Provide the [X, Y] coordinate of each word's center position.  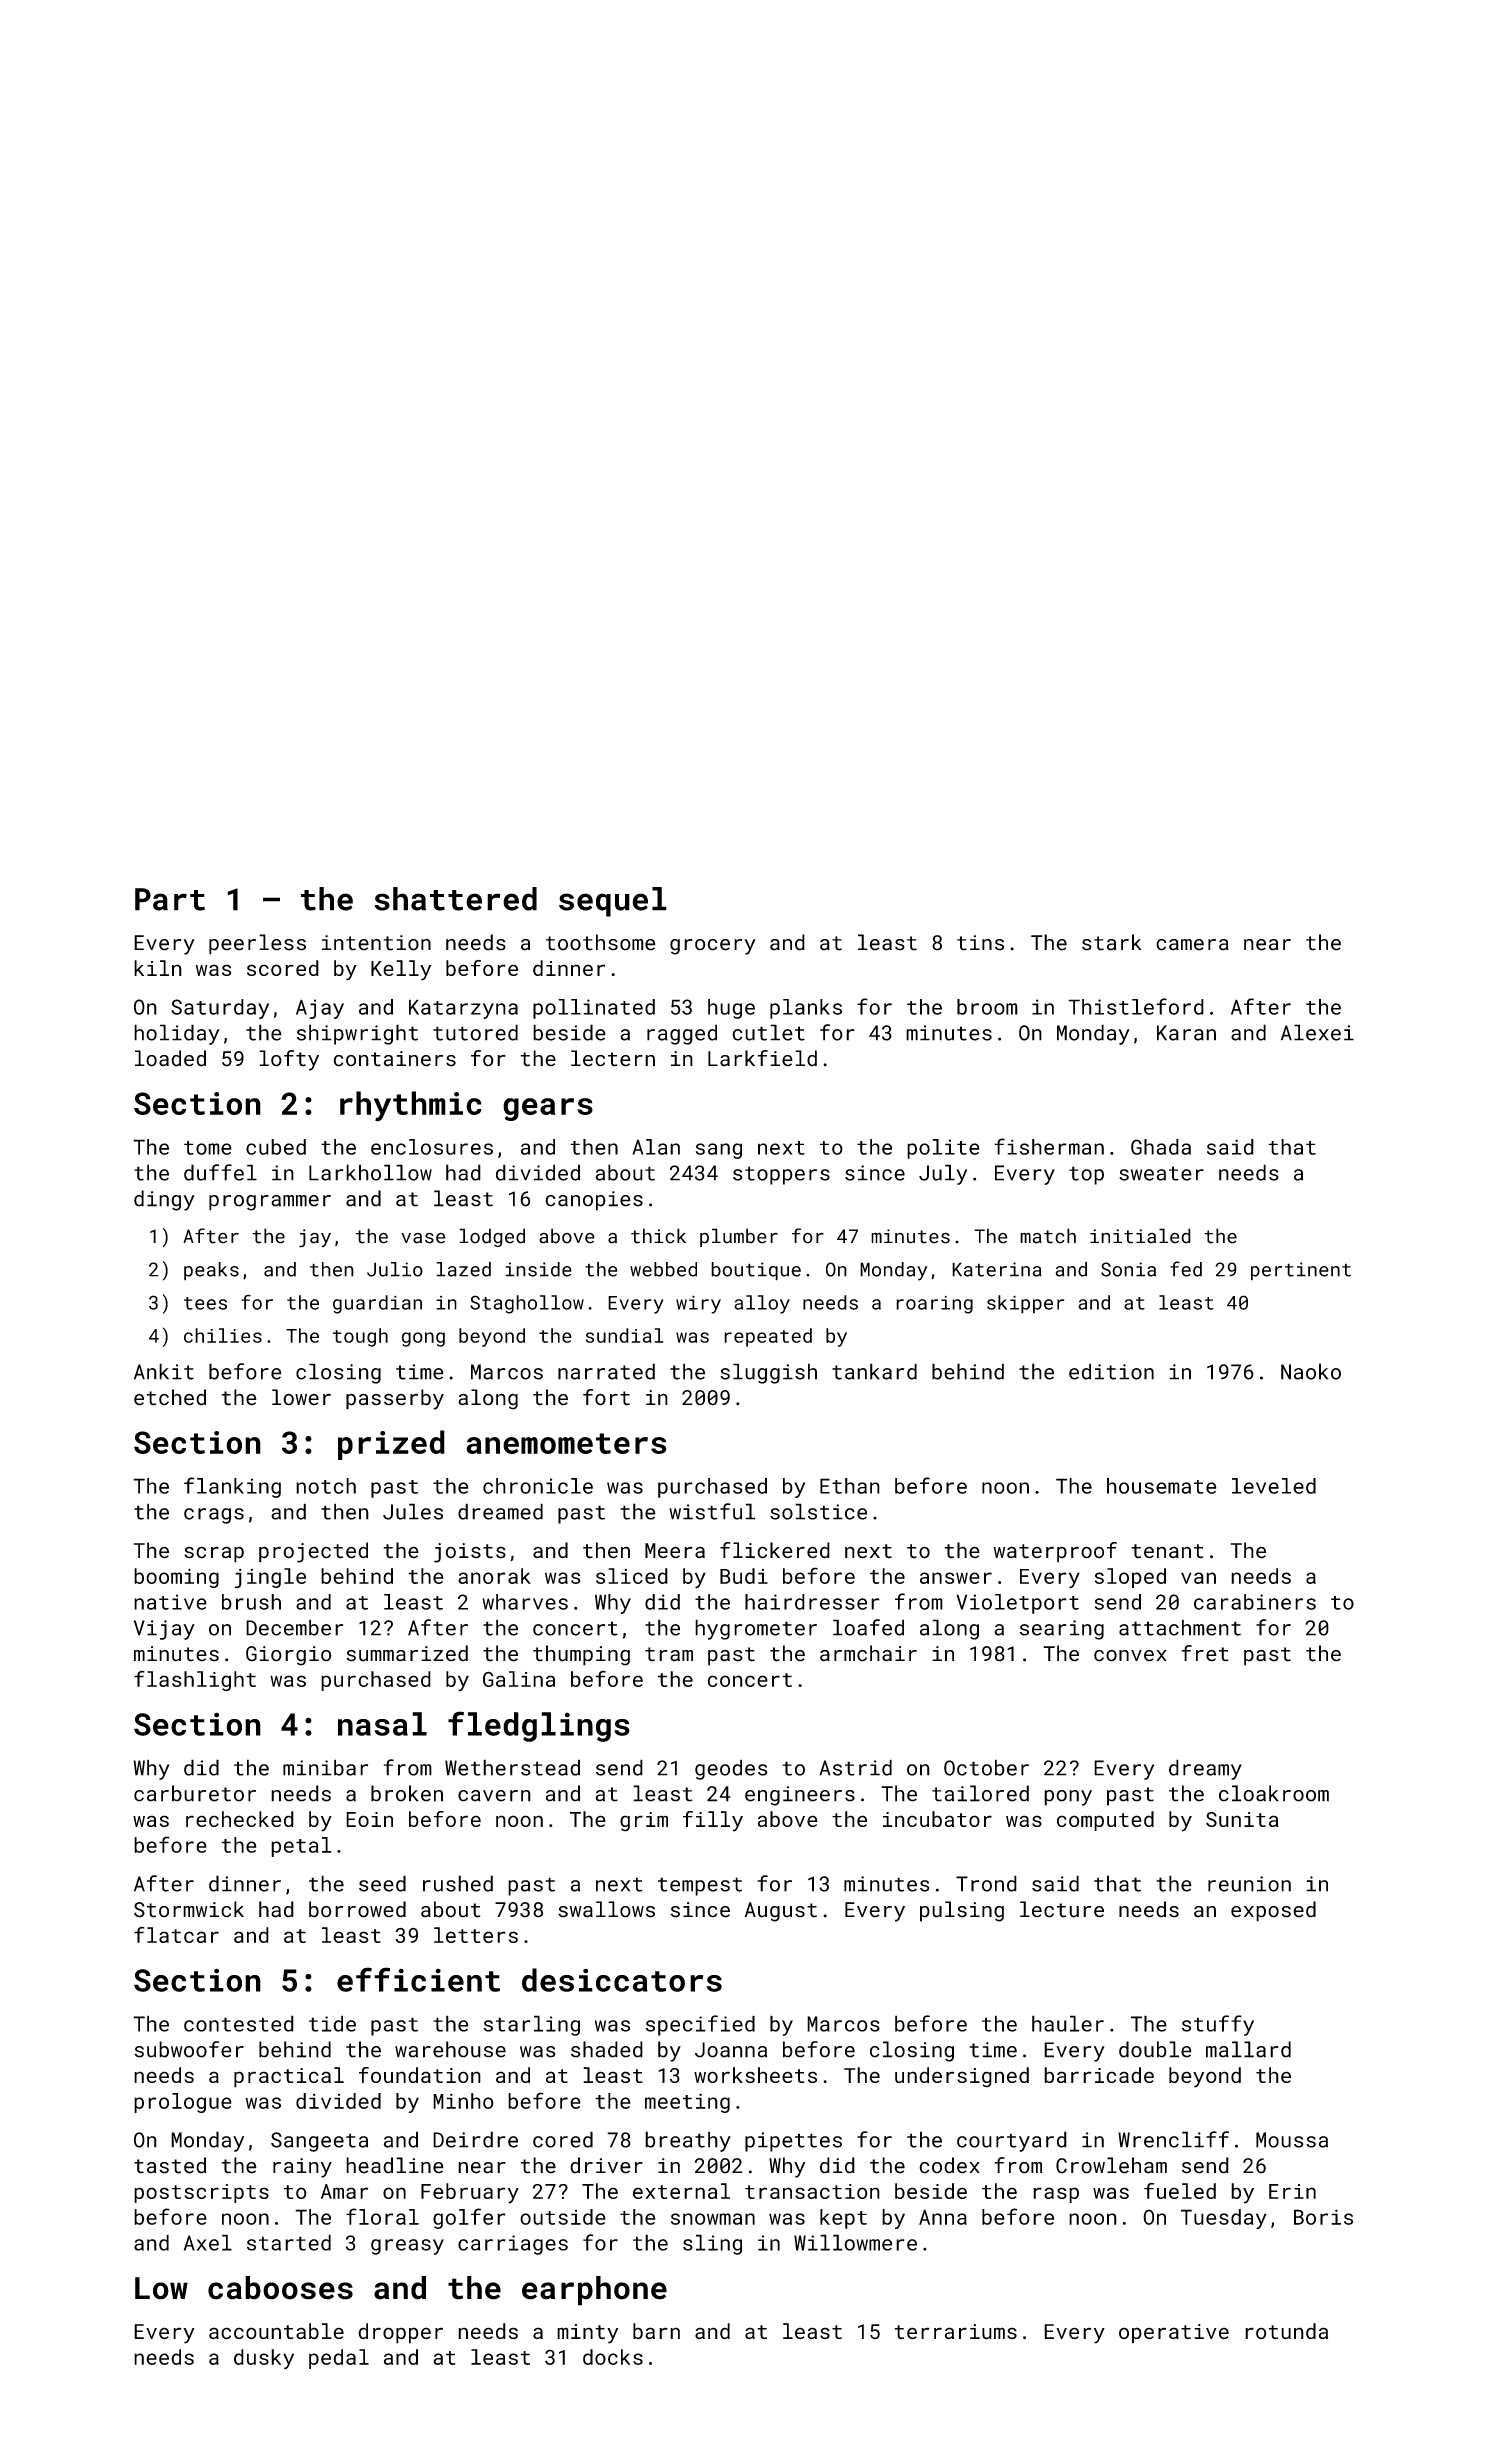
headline [395, 2165]
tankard [874, 1371]
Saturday [220, 1009]
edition [1111, 1371]
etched [170, 1397]
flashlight [195, 1680]
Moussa [1292, 2140]
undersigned [962, 2077]
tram [669, 1654]
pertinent [1301, 1271]
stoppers [781, 1175]
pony [1068, 1798]
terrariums [955, 2332]
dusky [264, 2359]
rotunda [1286, 2331]
